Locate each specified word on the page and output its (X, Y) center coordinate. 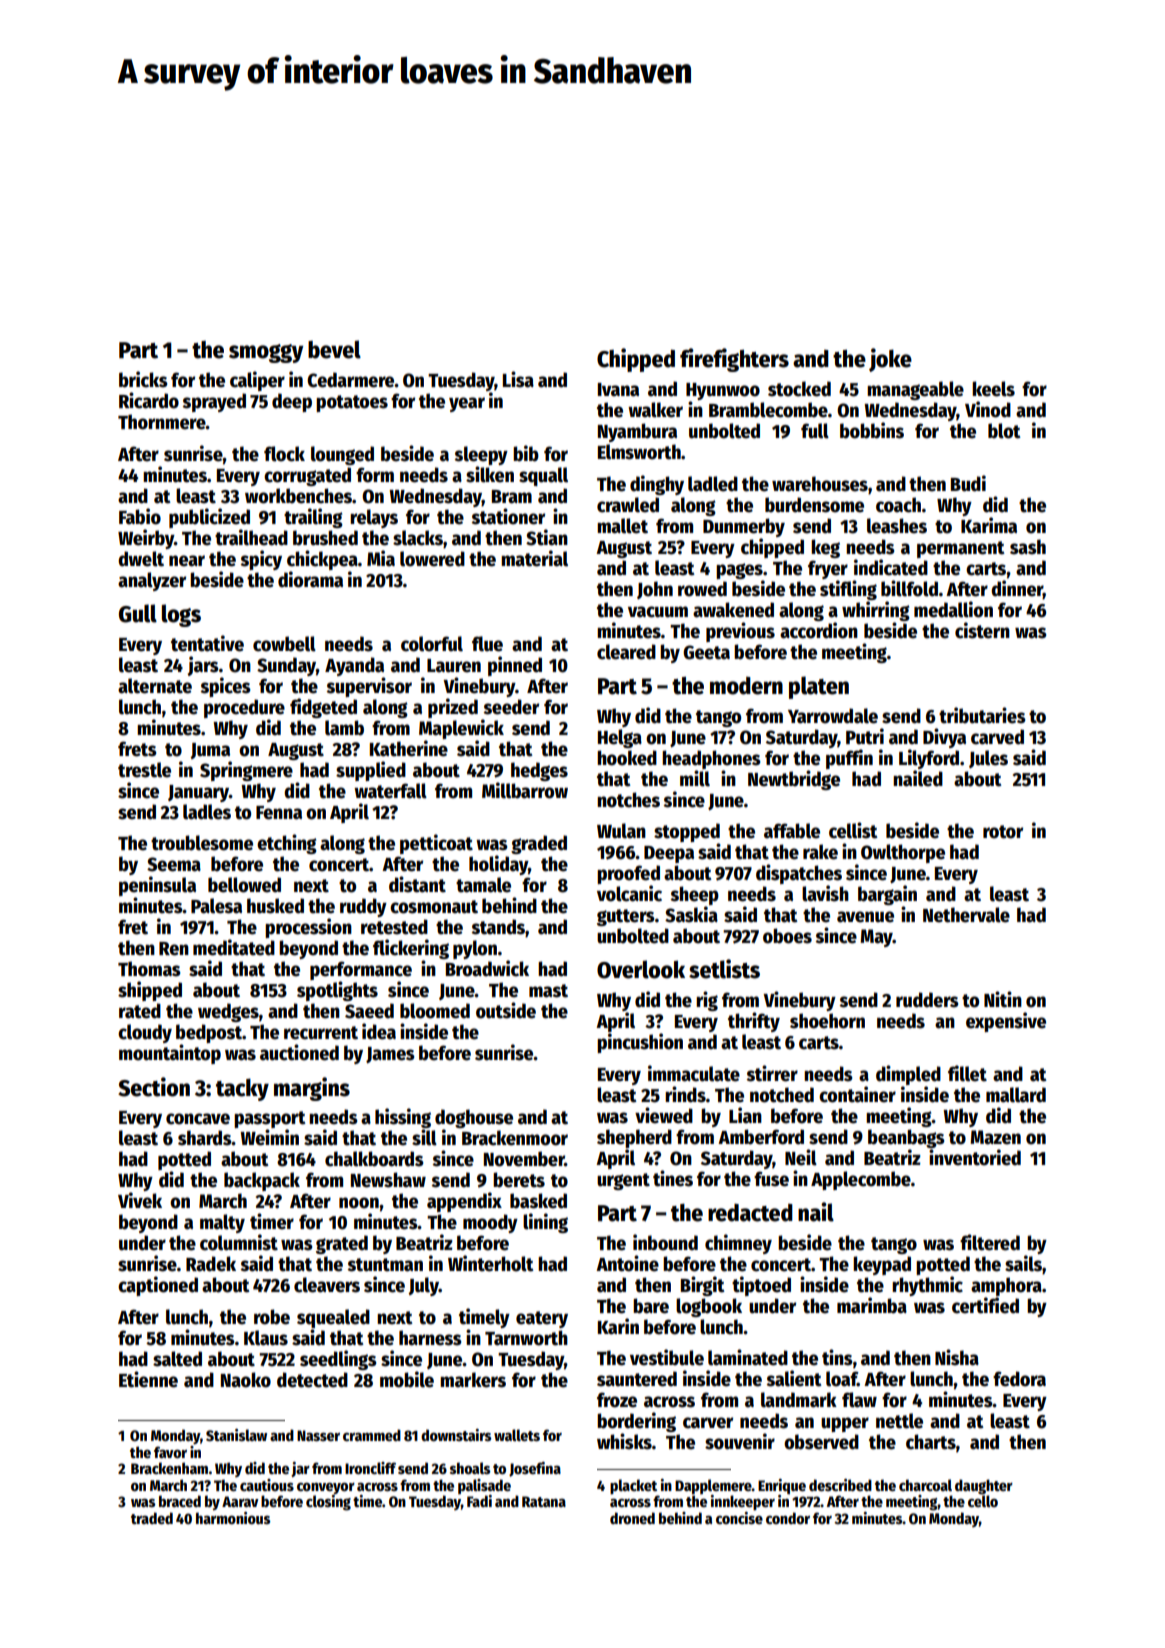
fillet (967, 1073)
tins (837, 1357)
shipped (150, 991)
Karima (989, 525)
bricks (143, 379)
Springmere (246, 771)
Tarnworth (526, 1338)
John (655, 590)
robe (272, 1317)
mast (548, 991)
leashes (897, 526)
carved (997, 737)
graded (539, 844)
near (187, 561)
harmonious (233, 1518)
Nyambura (637, 432)
